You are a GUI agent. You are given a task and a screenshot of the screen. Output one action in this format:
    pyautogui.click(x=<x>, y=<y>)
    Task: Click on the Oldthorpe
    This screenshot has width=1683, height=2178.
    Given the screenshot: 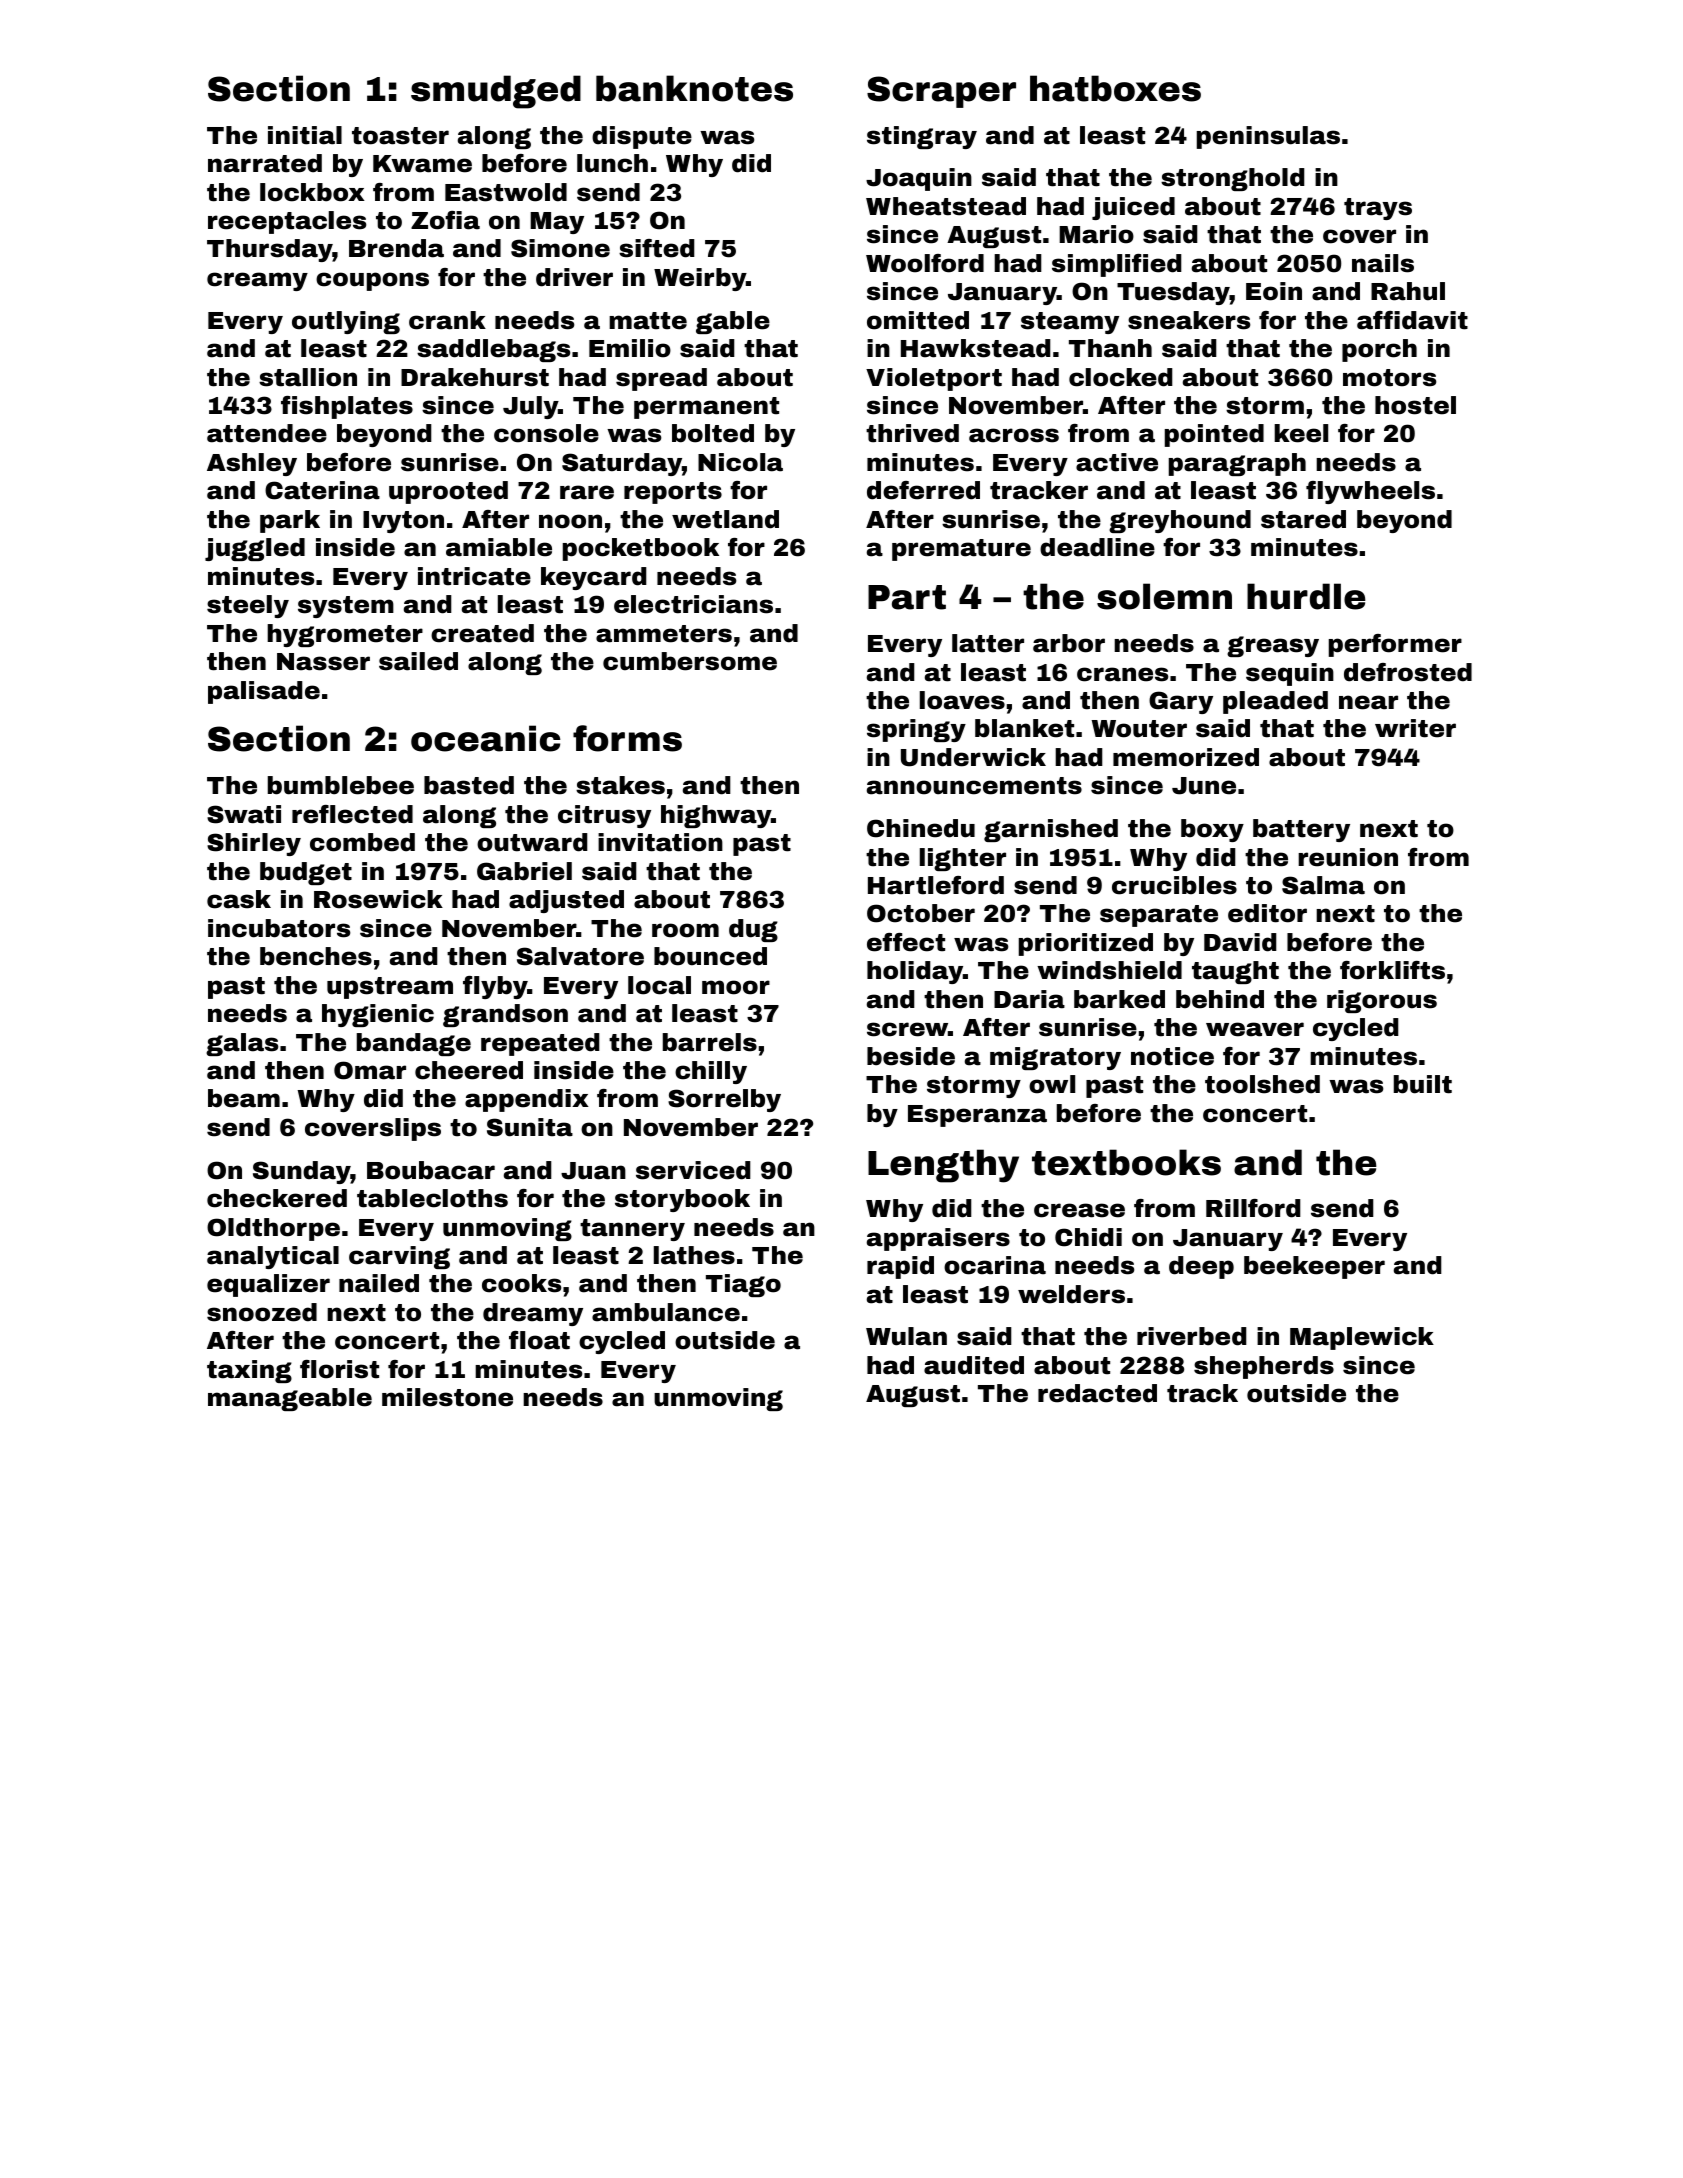 What is the action you would take?
    pyautogui.click(x=273, y=1229)
